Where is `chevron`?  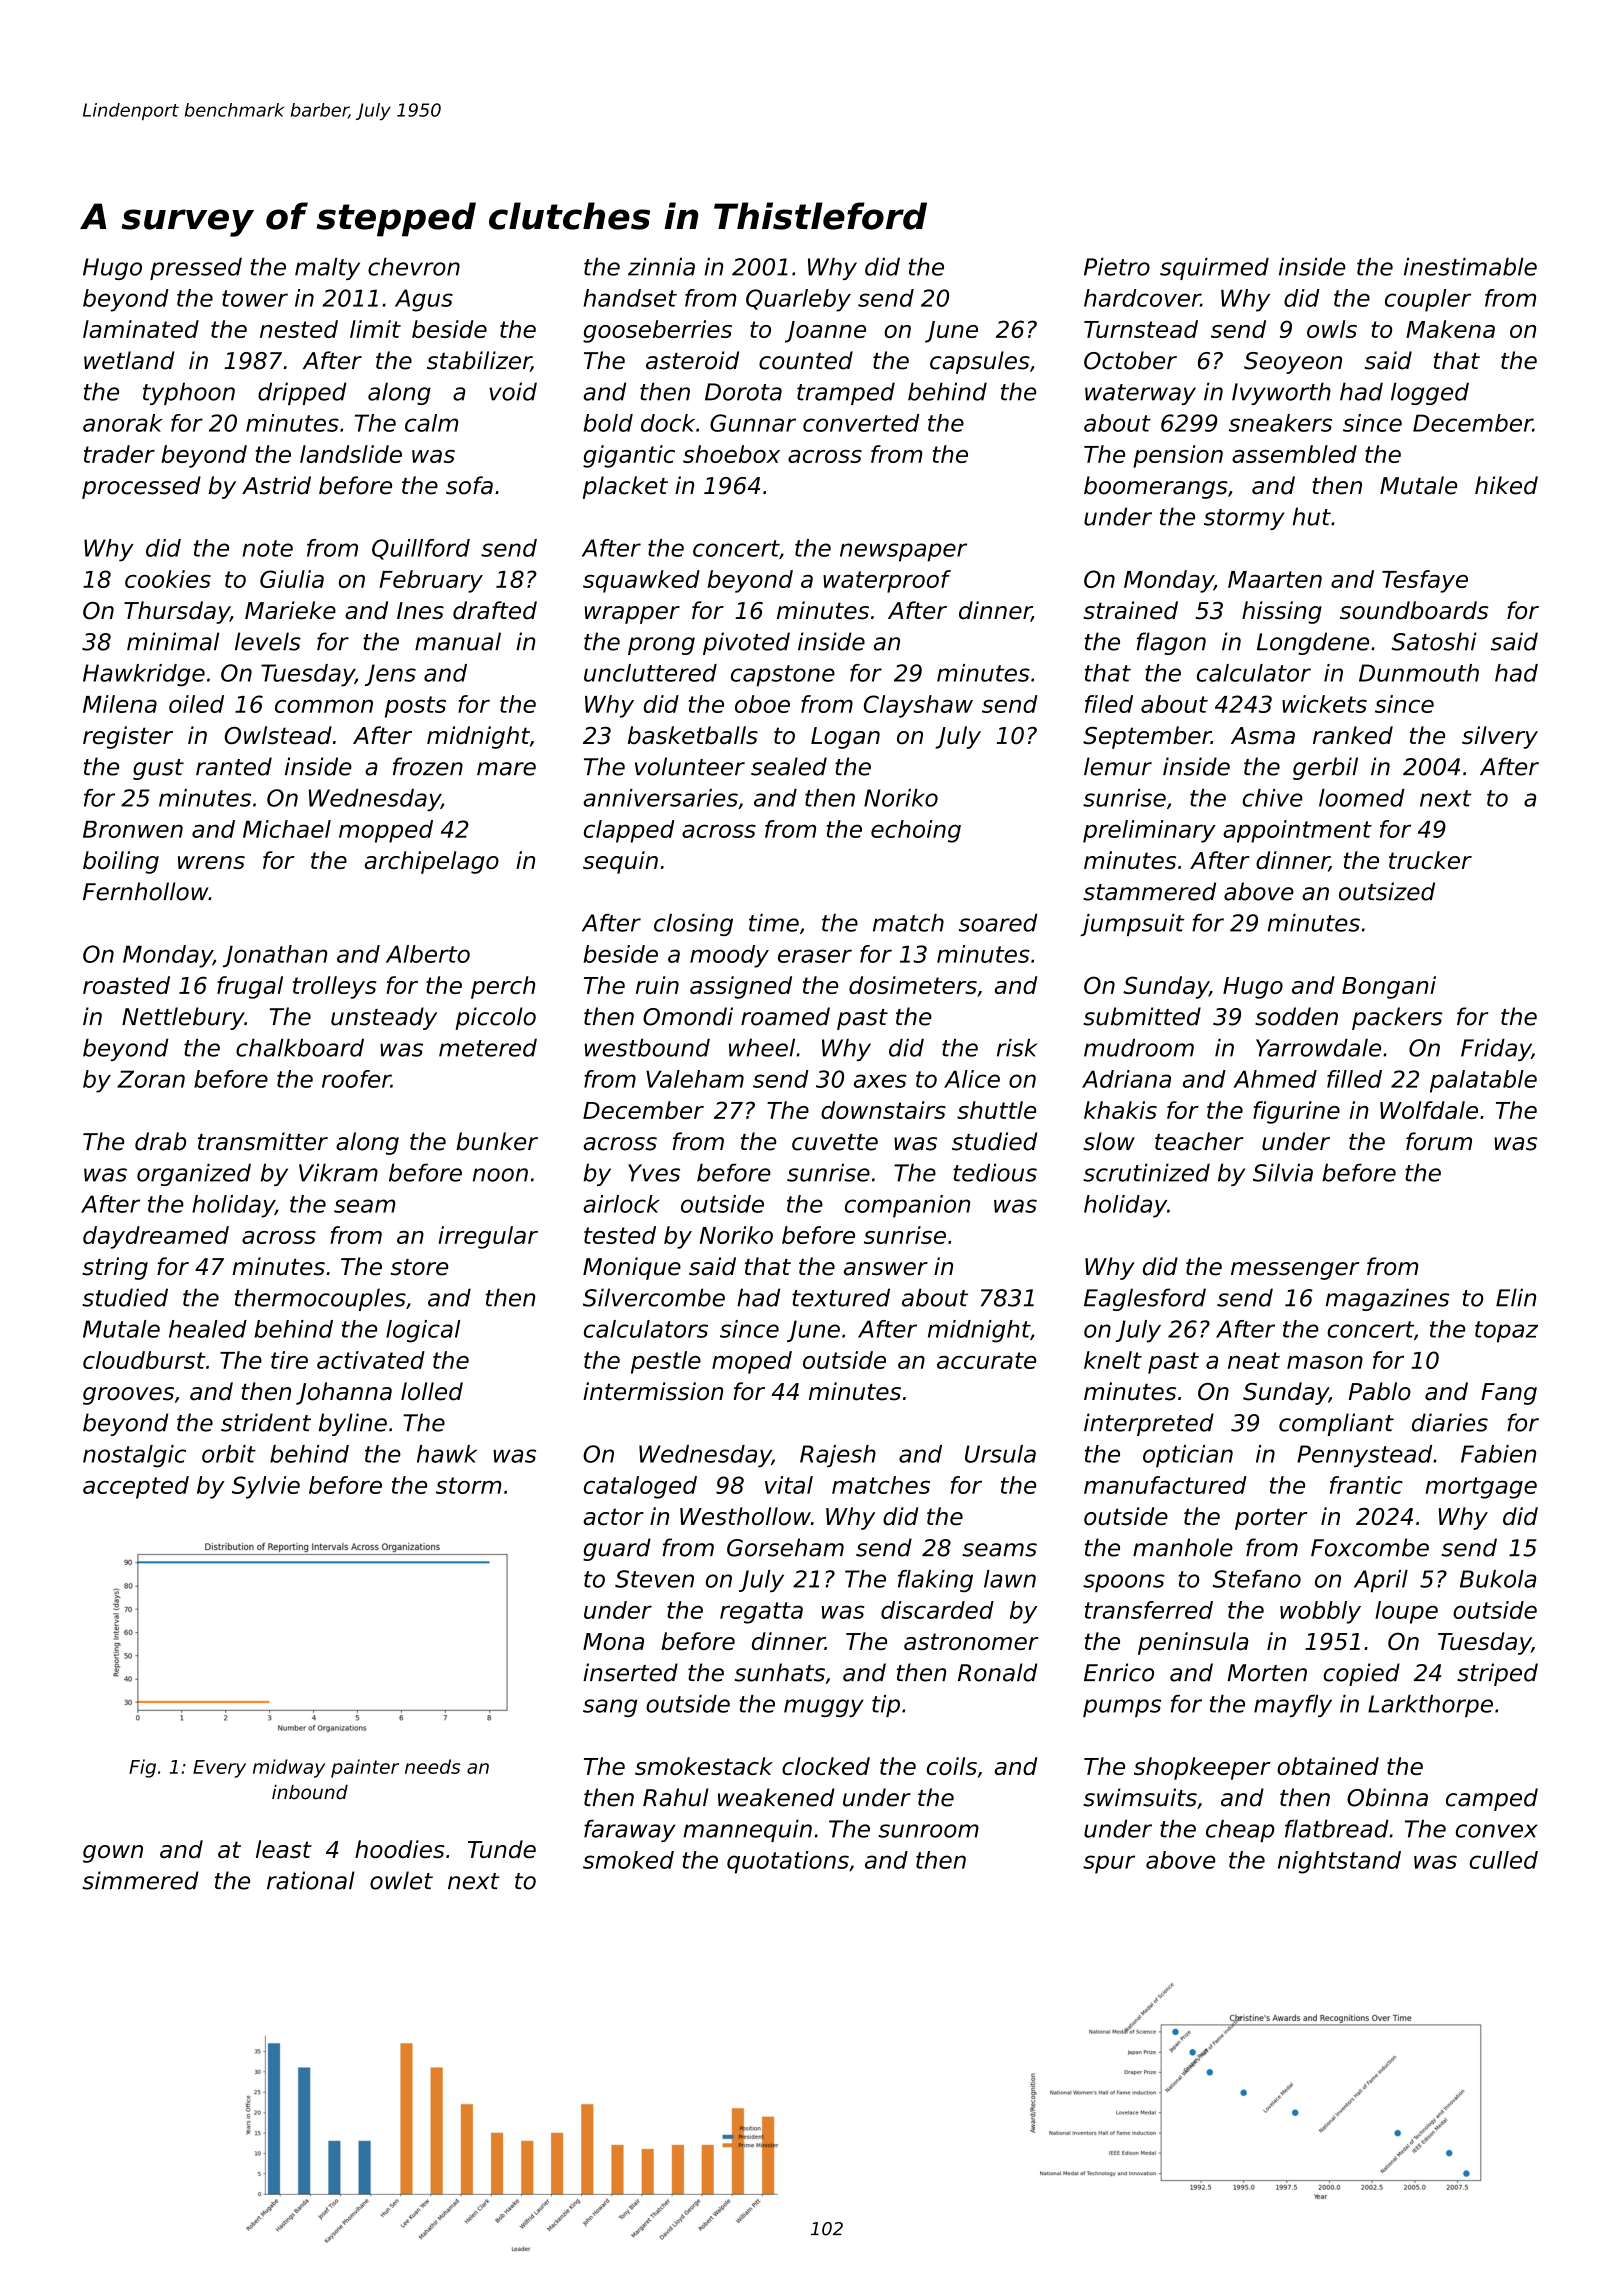
chevron is located at coordinates (414, 267).
